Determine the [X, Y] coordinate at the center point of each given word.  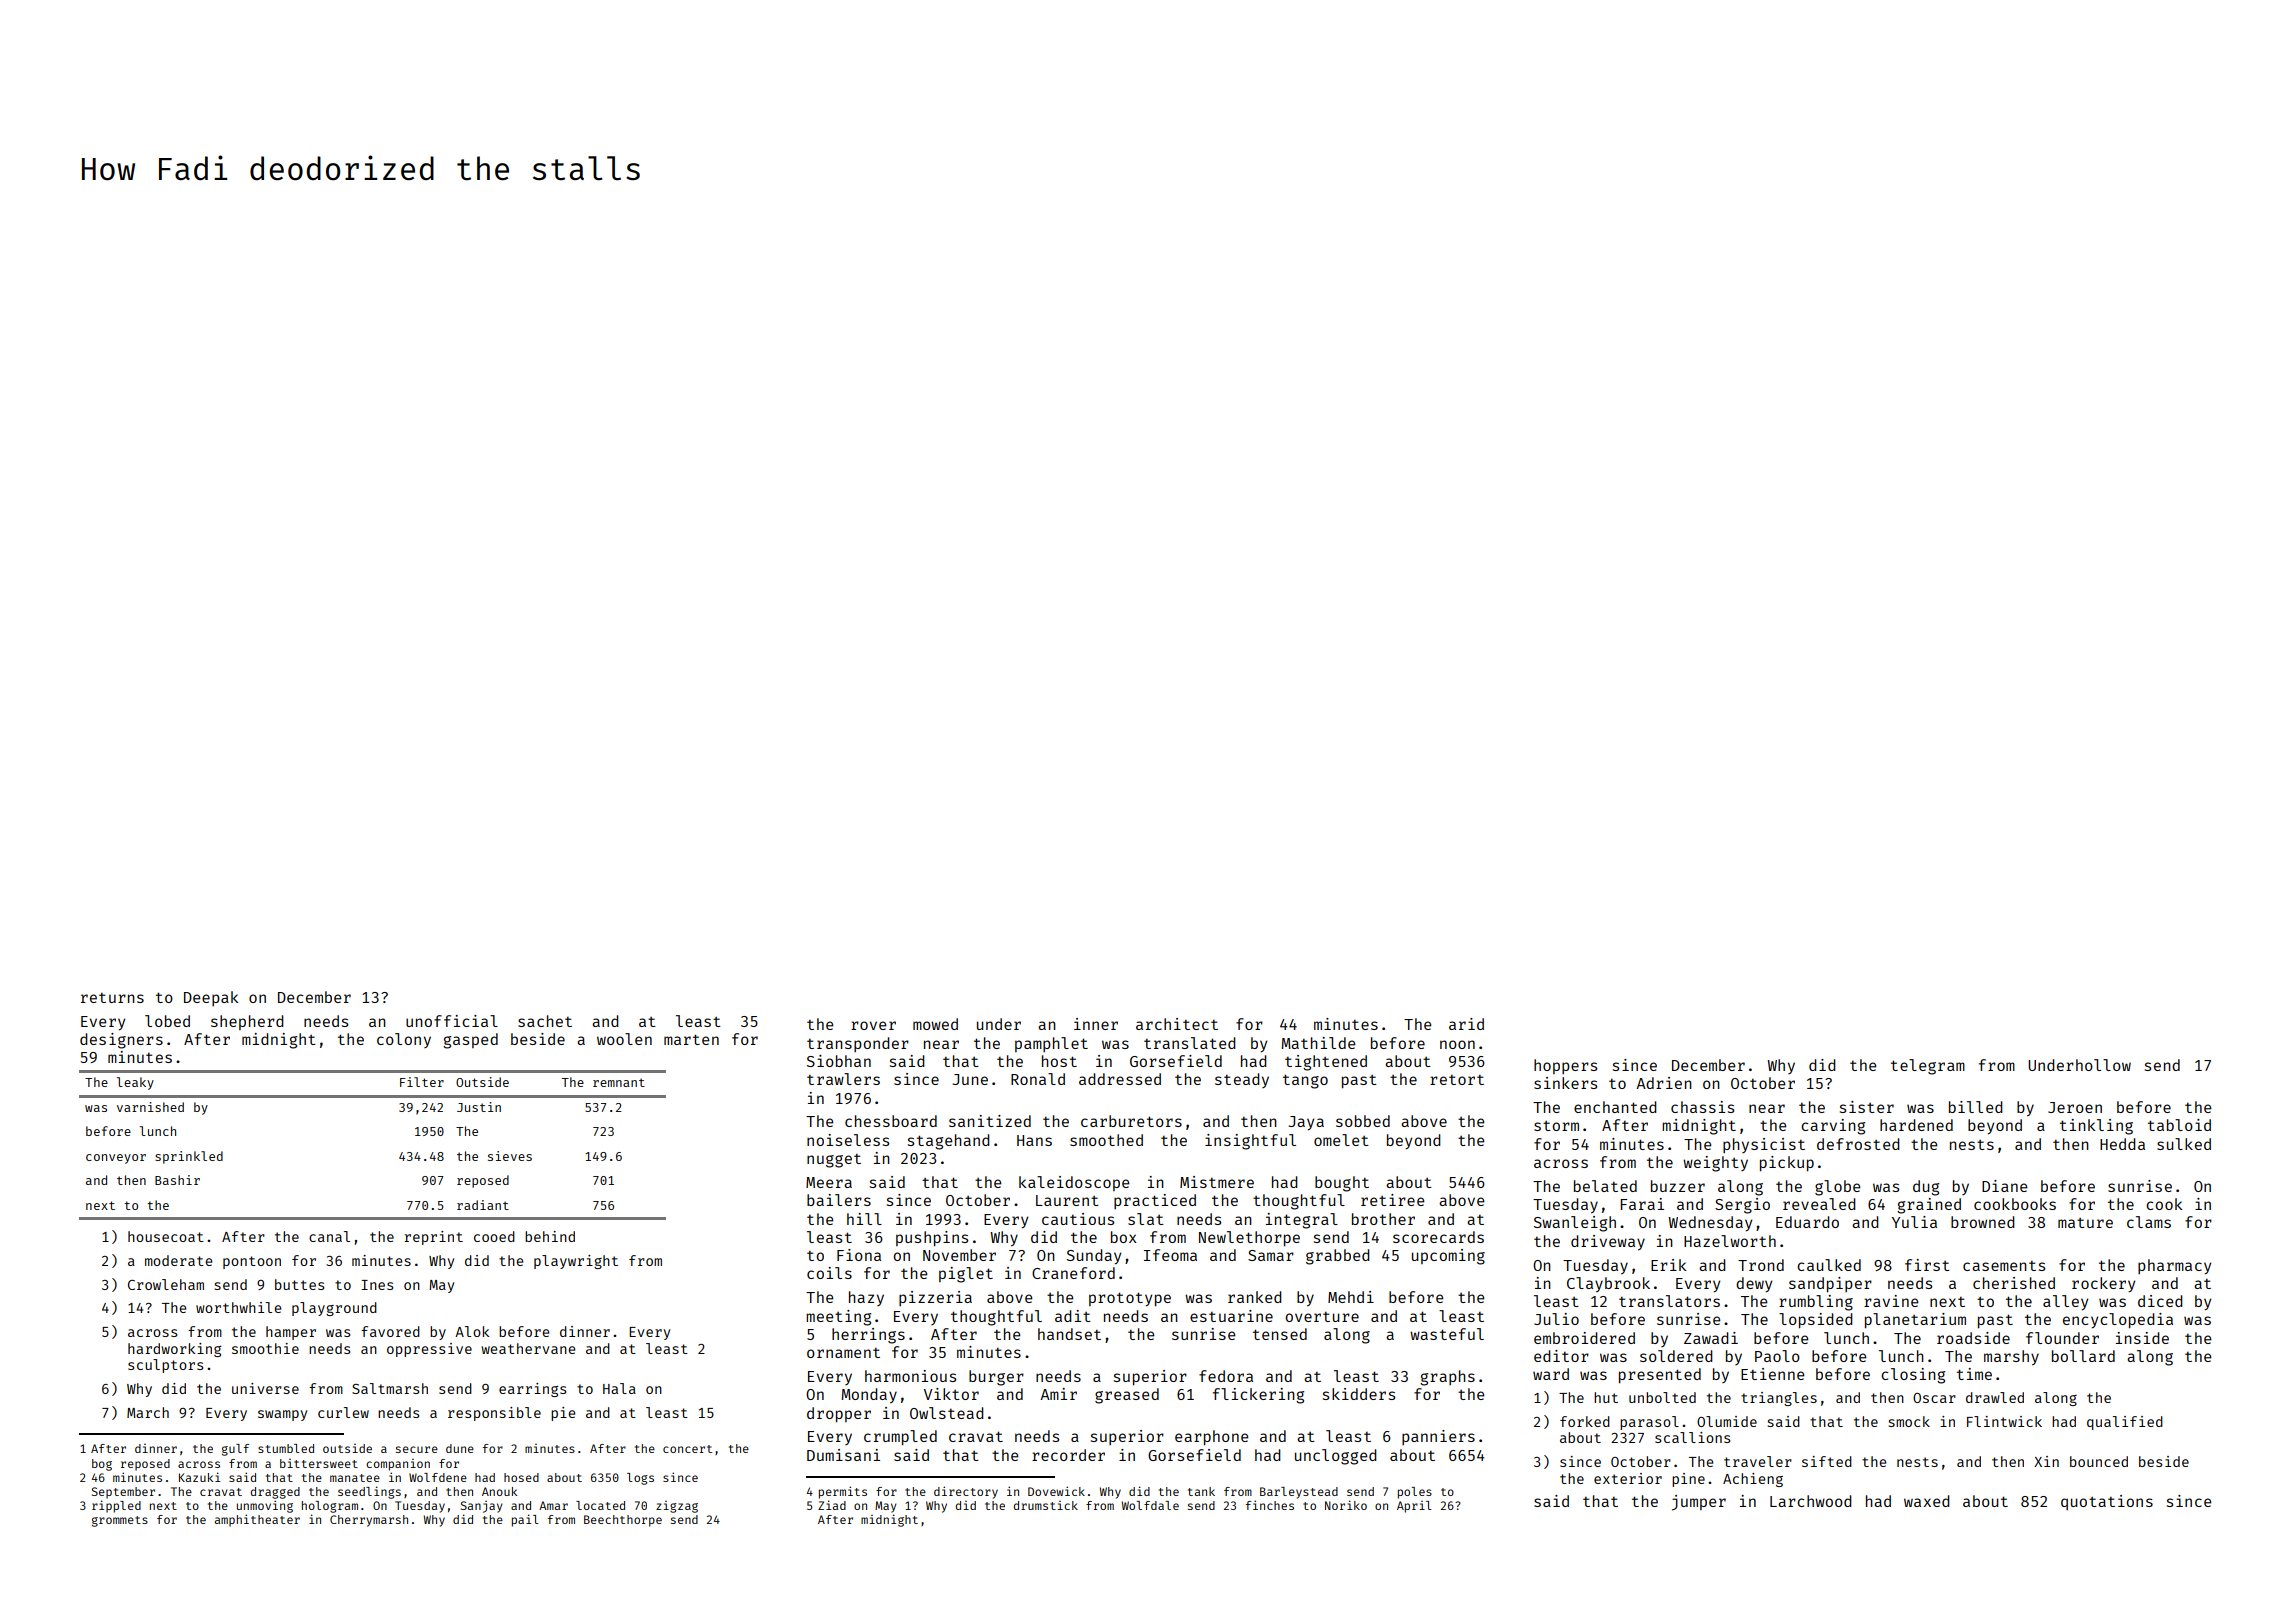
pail [525, 1520]
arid [1466, 1024]
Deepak [211, 998]
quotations [2107, 1502]
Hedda [2122, 1144]
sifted [1827, 1461]
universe [265, 1388]
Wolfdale [1150, 1505]
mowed [935, 1024]
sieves [510, 1156]
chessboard [891, 1121]
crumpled [900, 1437]
